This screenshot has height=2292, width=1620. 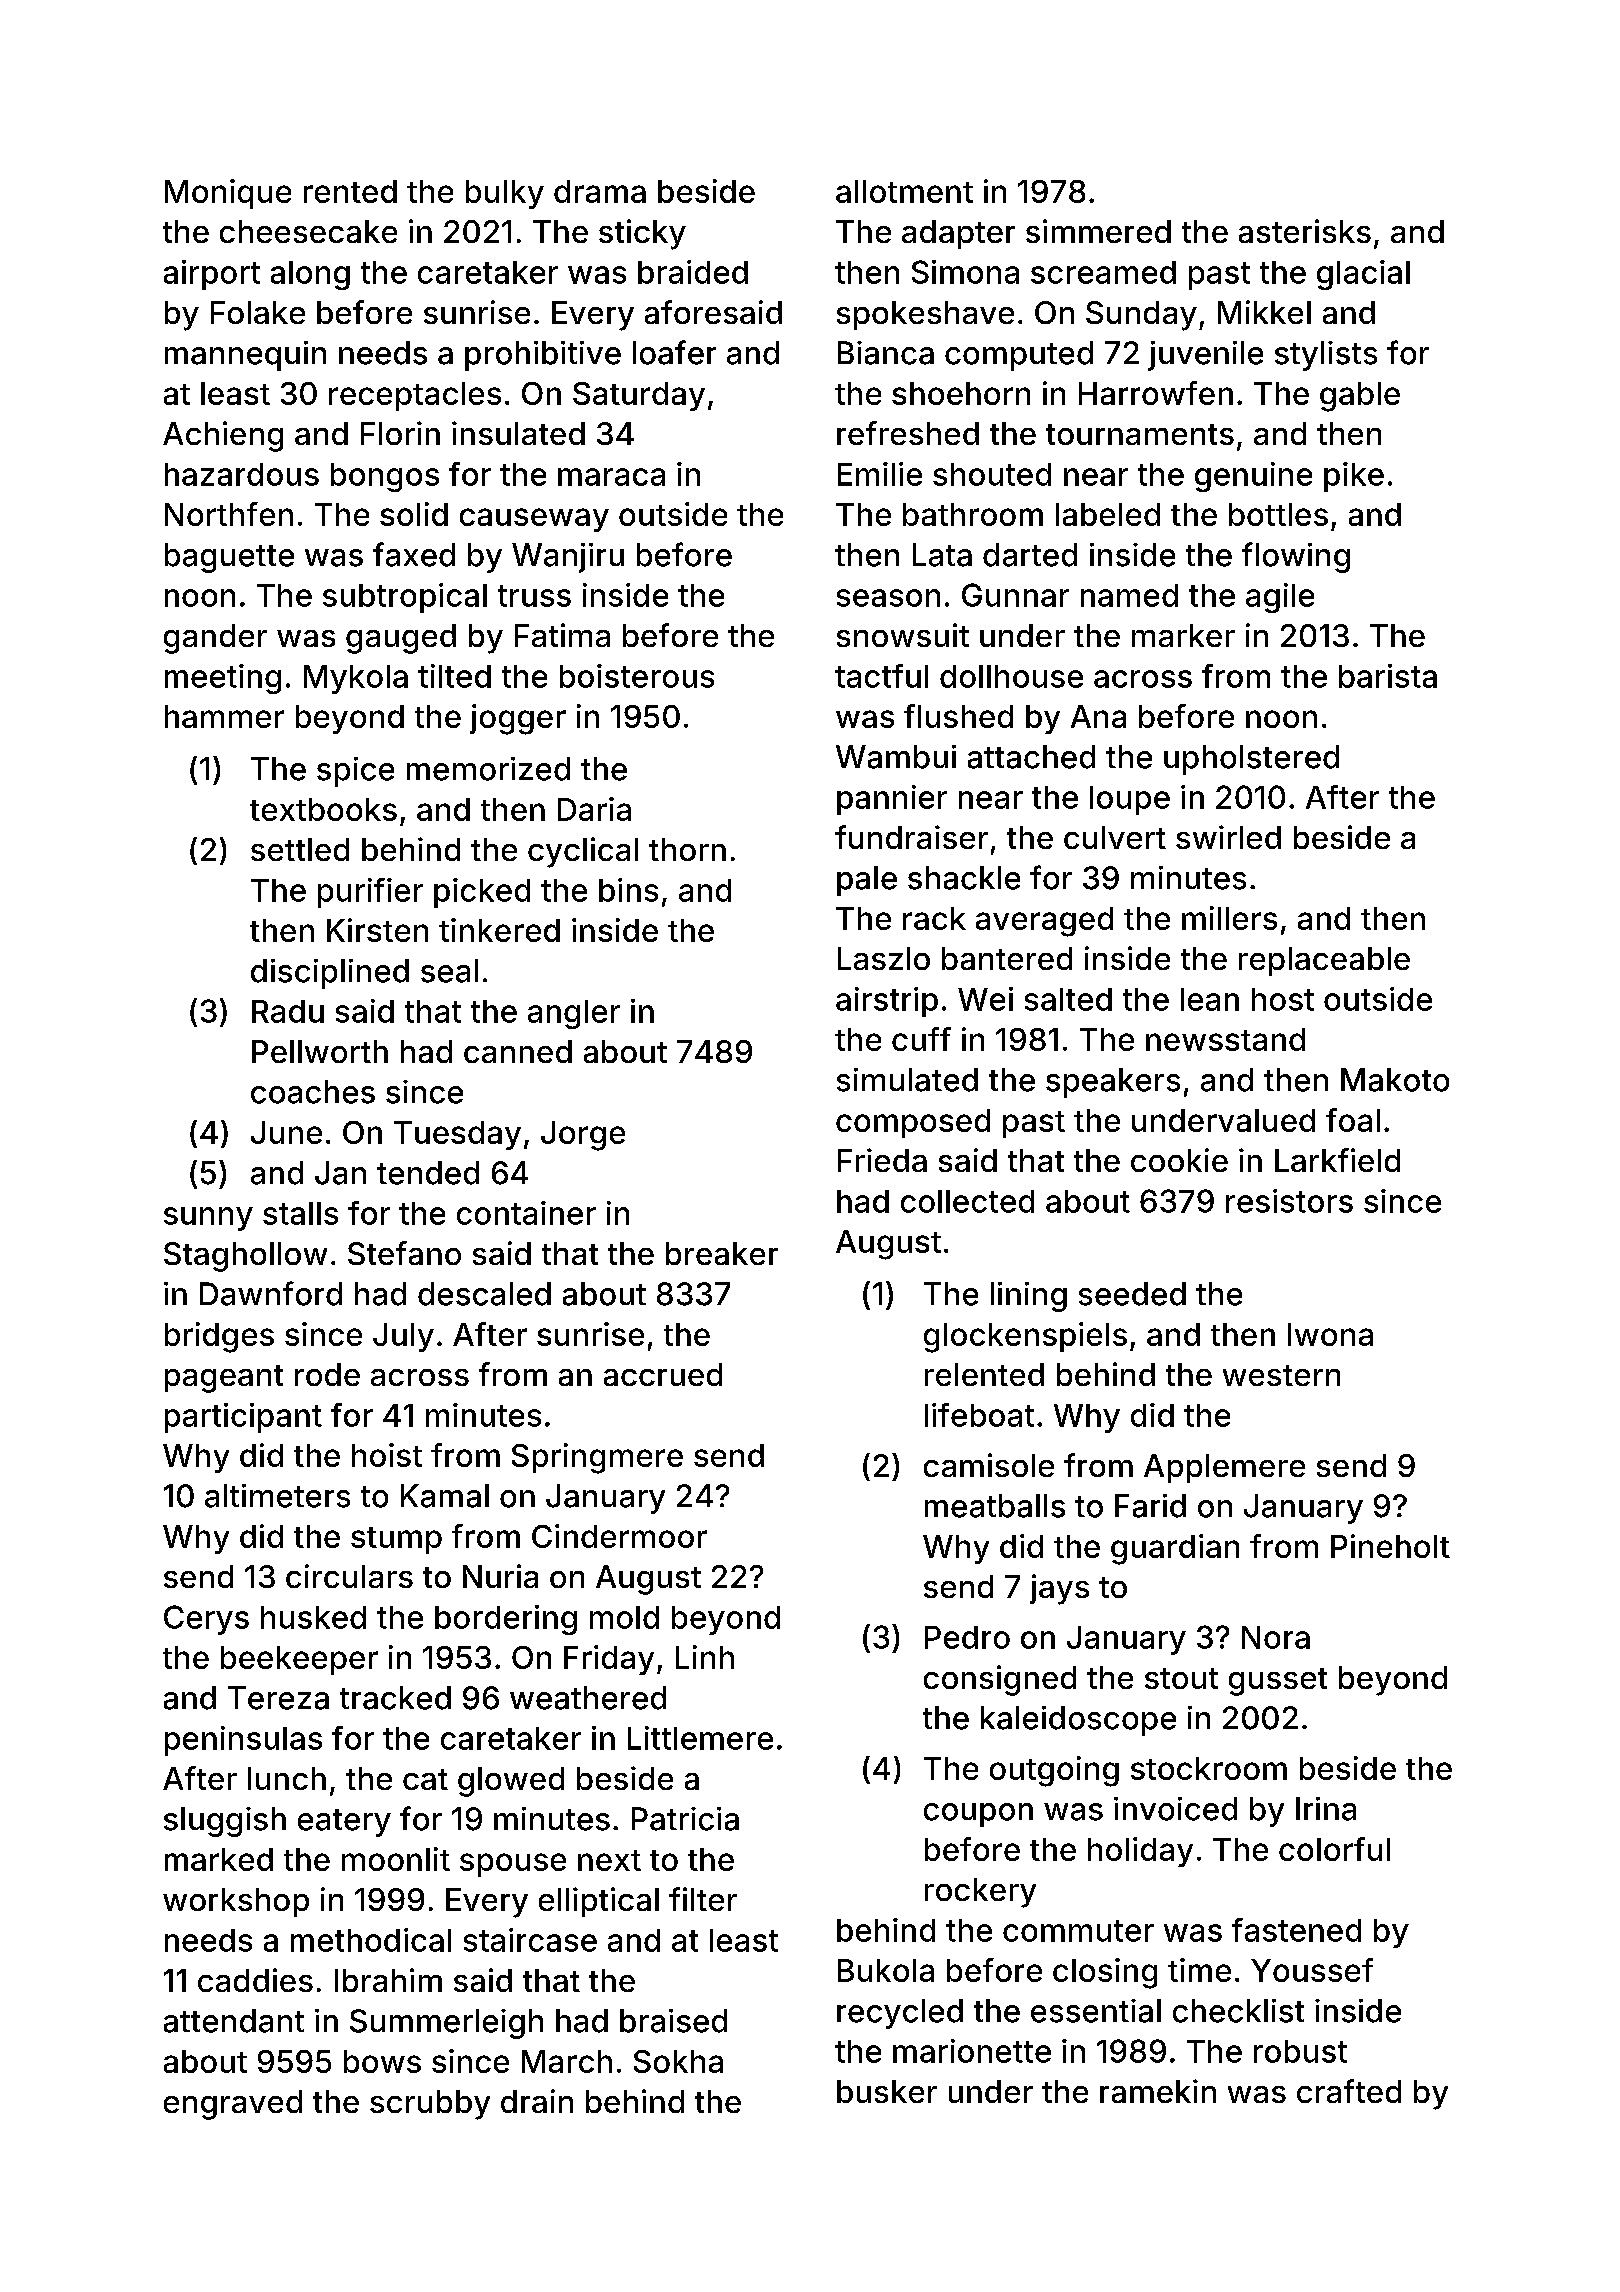 I want to click on camisole, so click(x=989, y=1465).
